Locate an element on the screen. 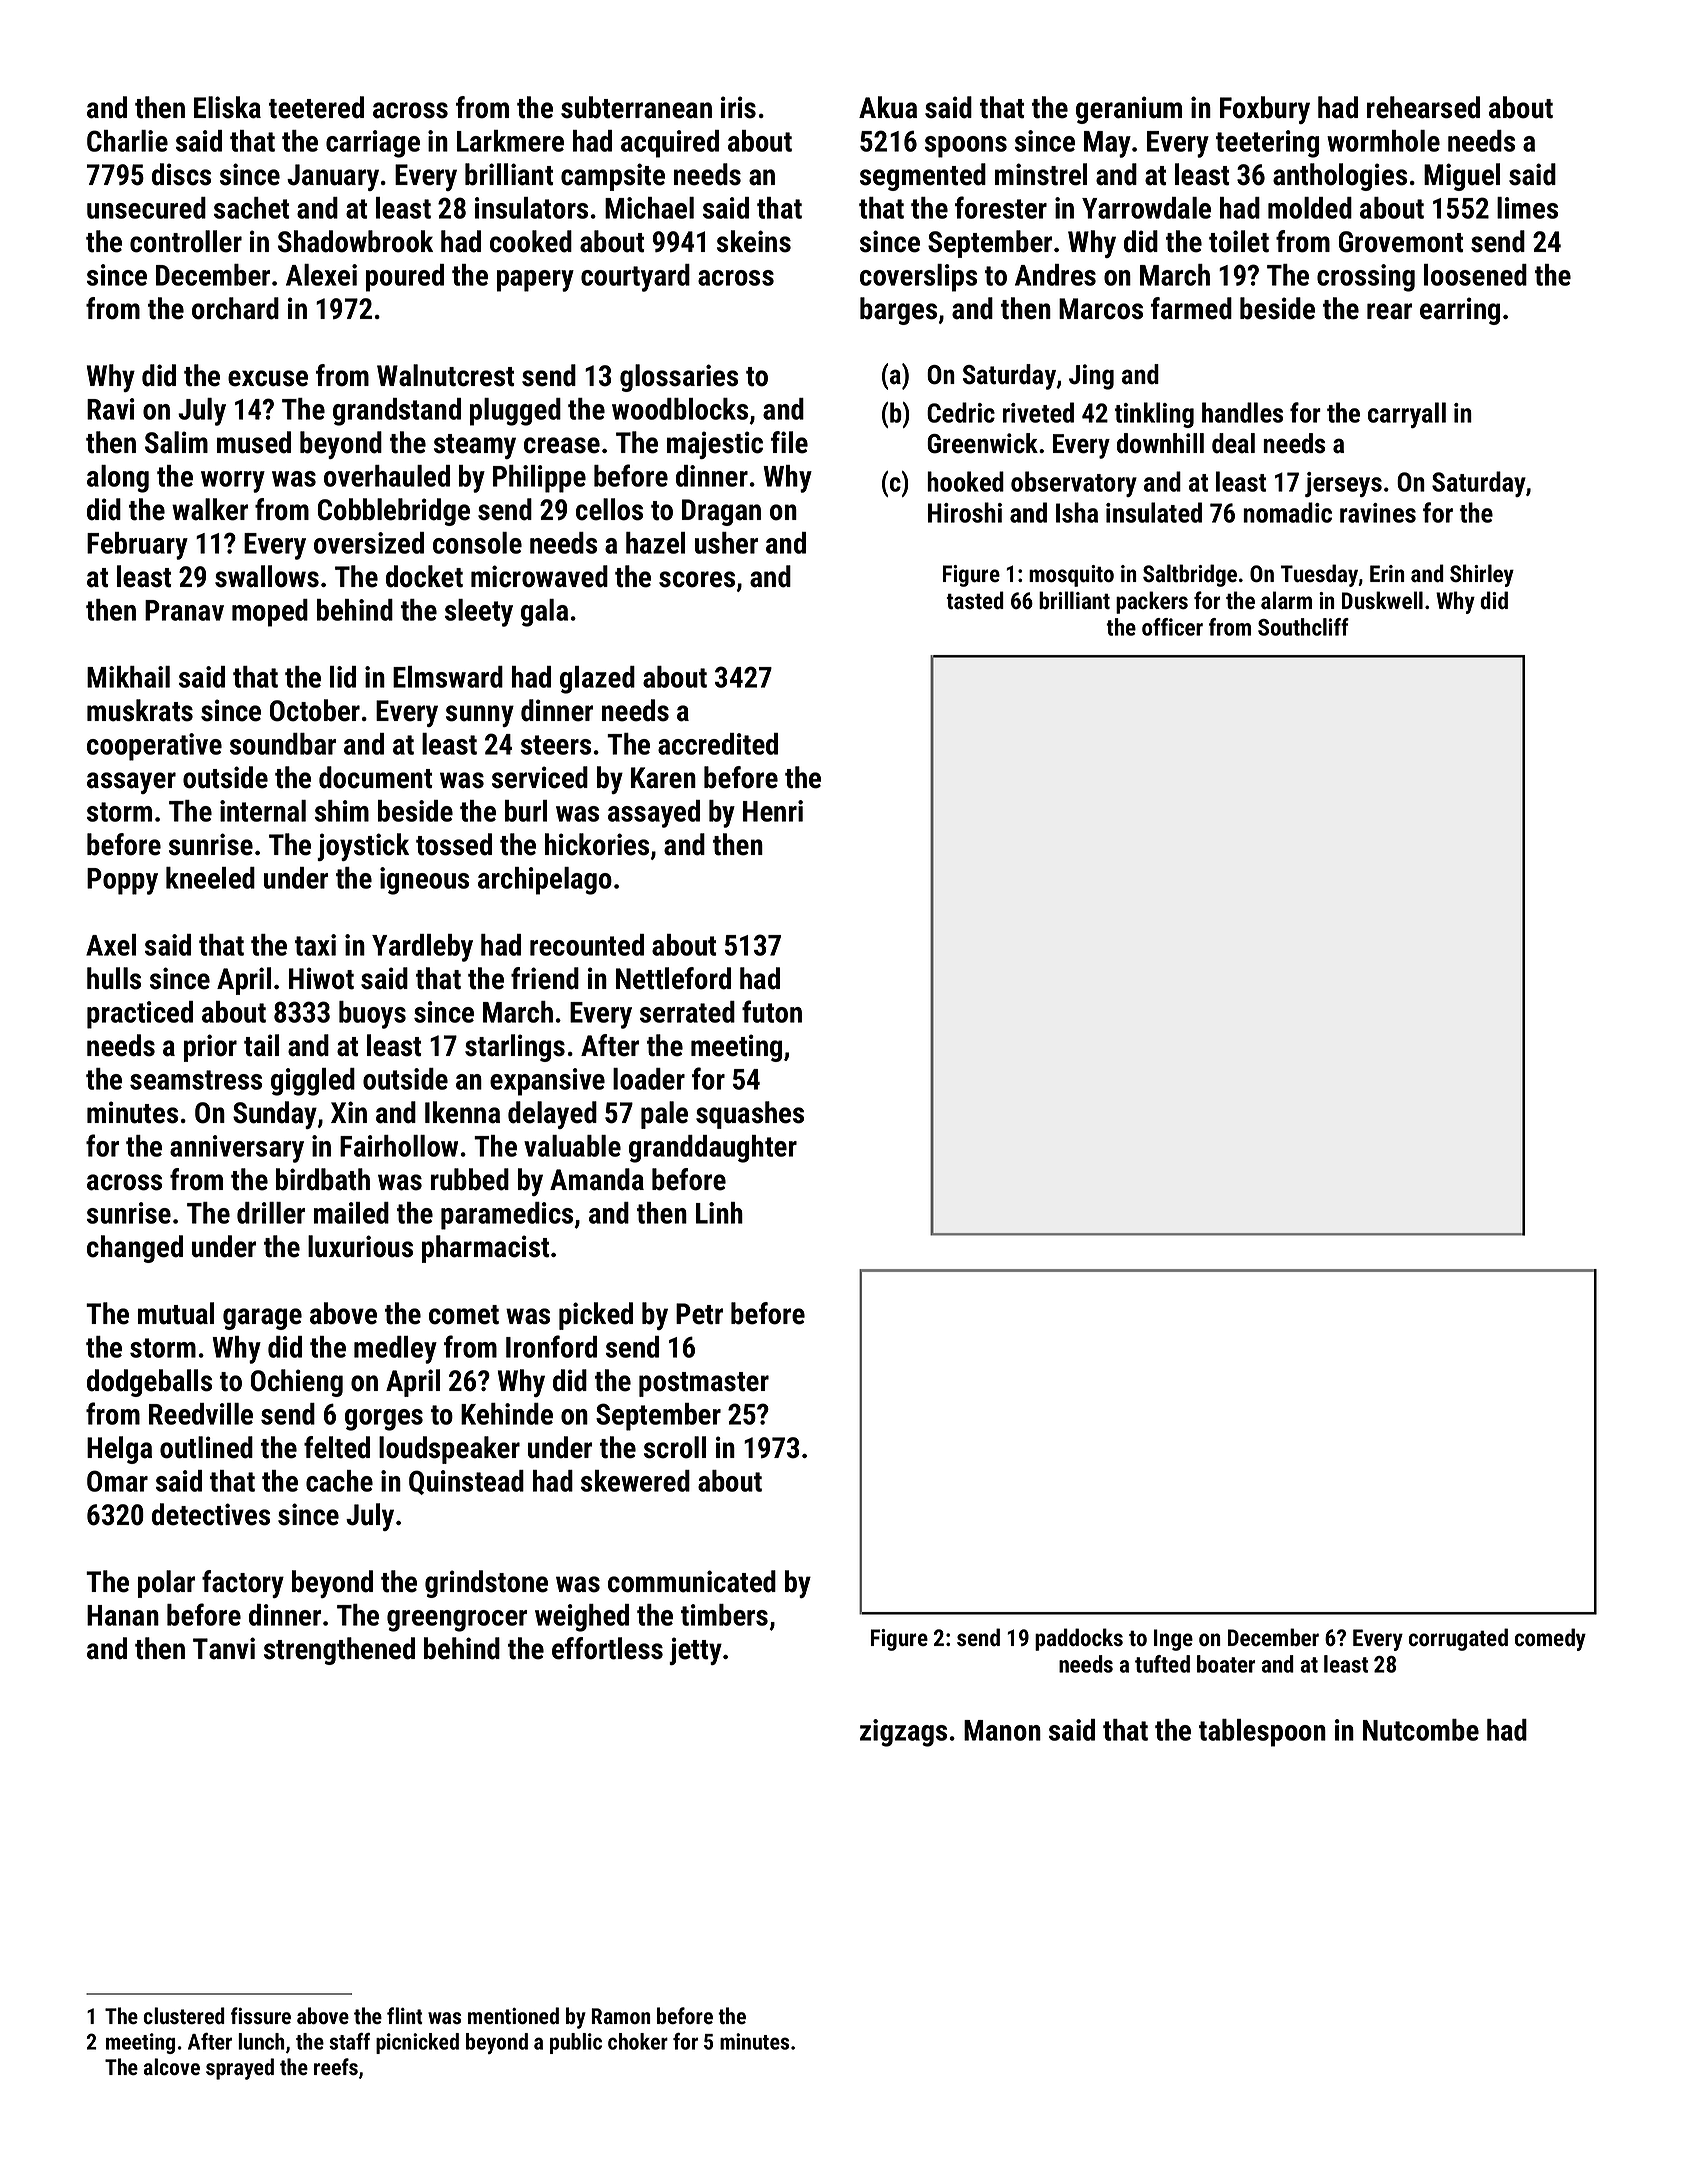  Akua is located at coordinates (888, 107).
